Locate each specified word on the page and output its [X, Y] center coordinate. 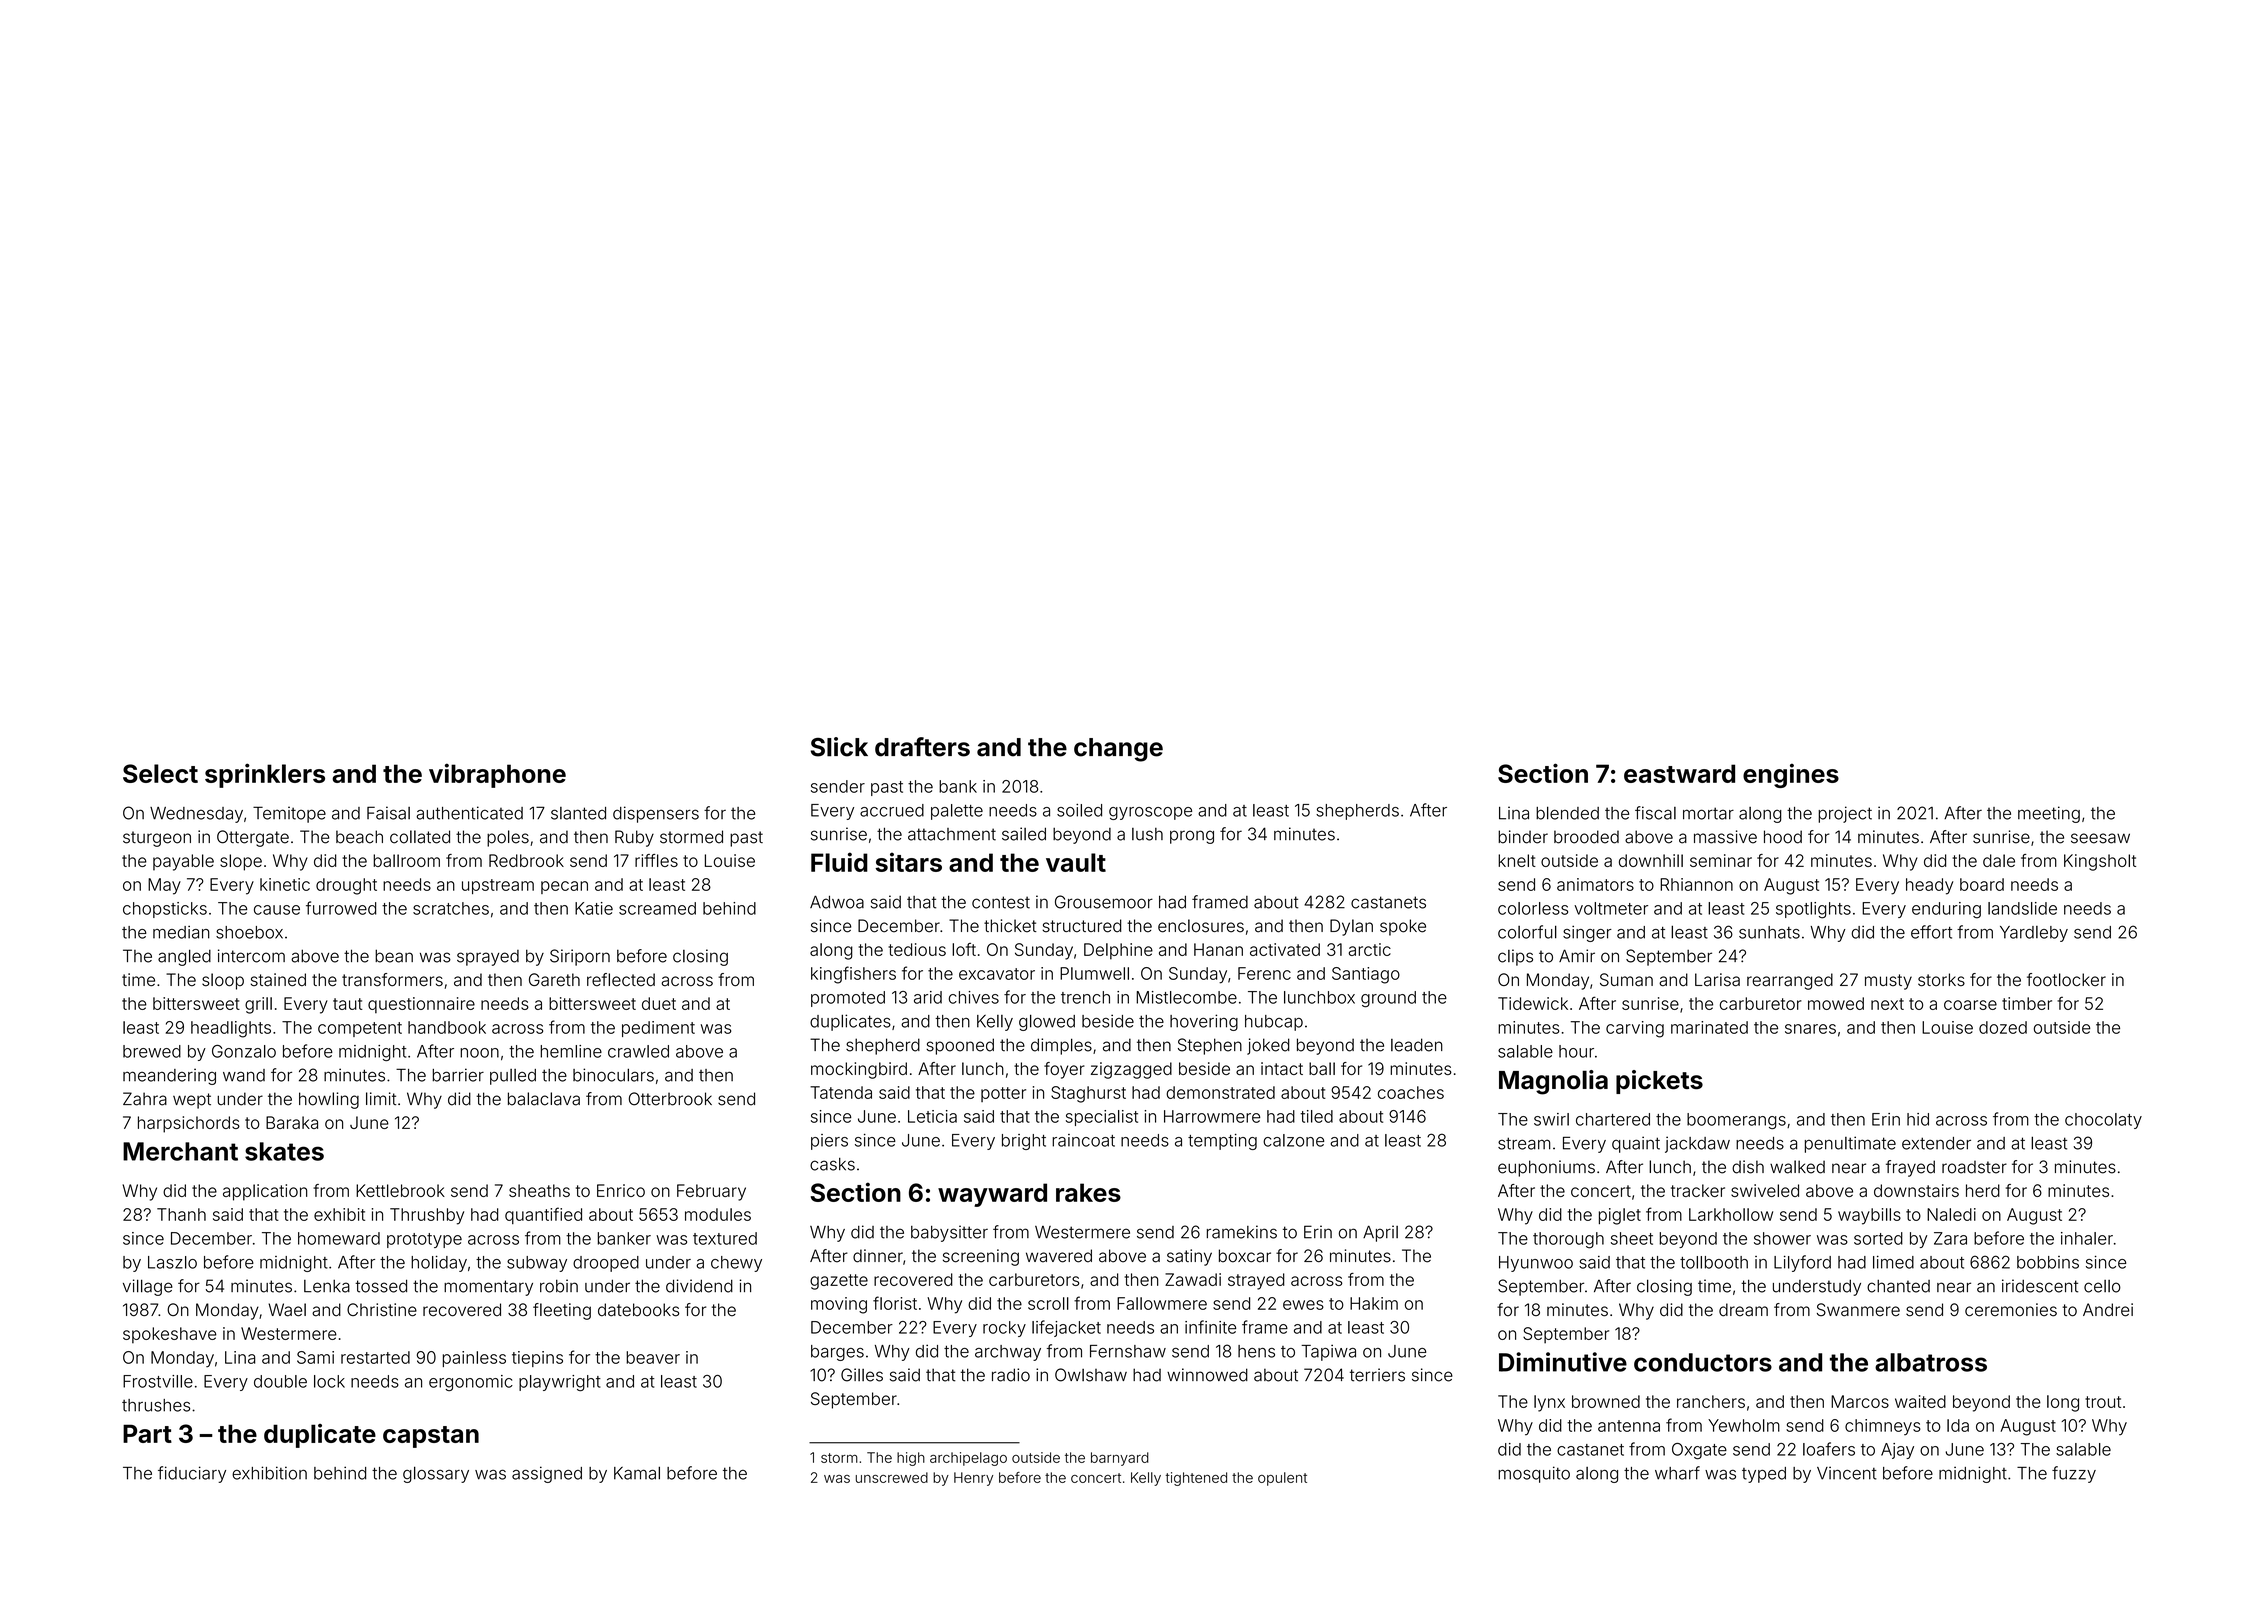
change [1118, 750]
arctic [1369, 949]
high [911, 1459]
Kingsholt [2100, 862]
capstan [431, 1437]
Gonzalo [244, 1051]
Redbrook [526, 860]
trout [2103, 1402]
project [1845, 814]
